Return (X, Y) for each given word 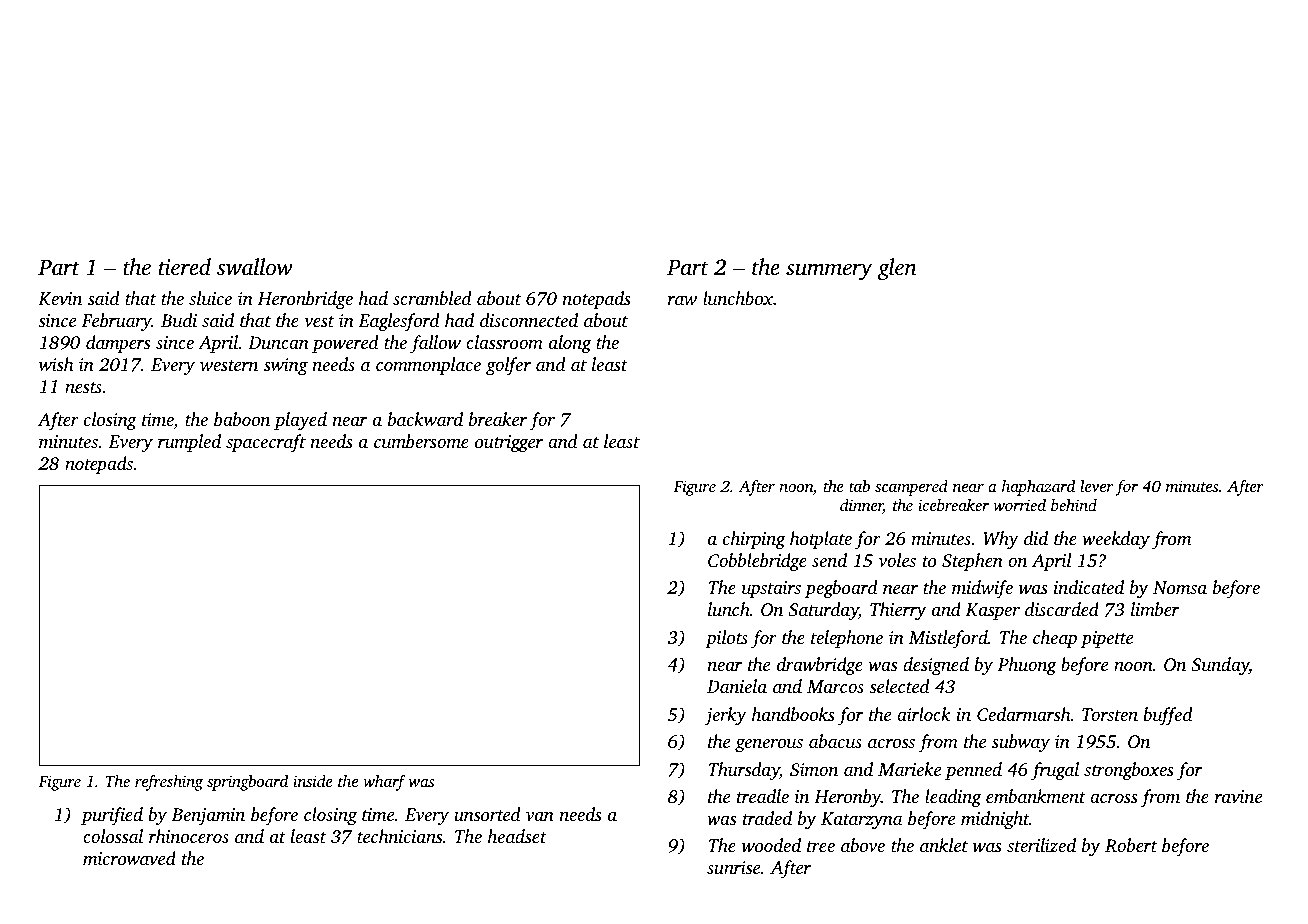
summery (829, 272)
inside (313, 781)
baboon (242, 419)
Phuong (1026, 666)
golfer (508, 366)
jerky (726, 716)
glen (897, 269)
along (570, 344)
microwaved (129, 858)
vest (319, 321)
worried (1019, 505)
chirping (754, 540)
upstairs (771, 589)
